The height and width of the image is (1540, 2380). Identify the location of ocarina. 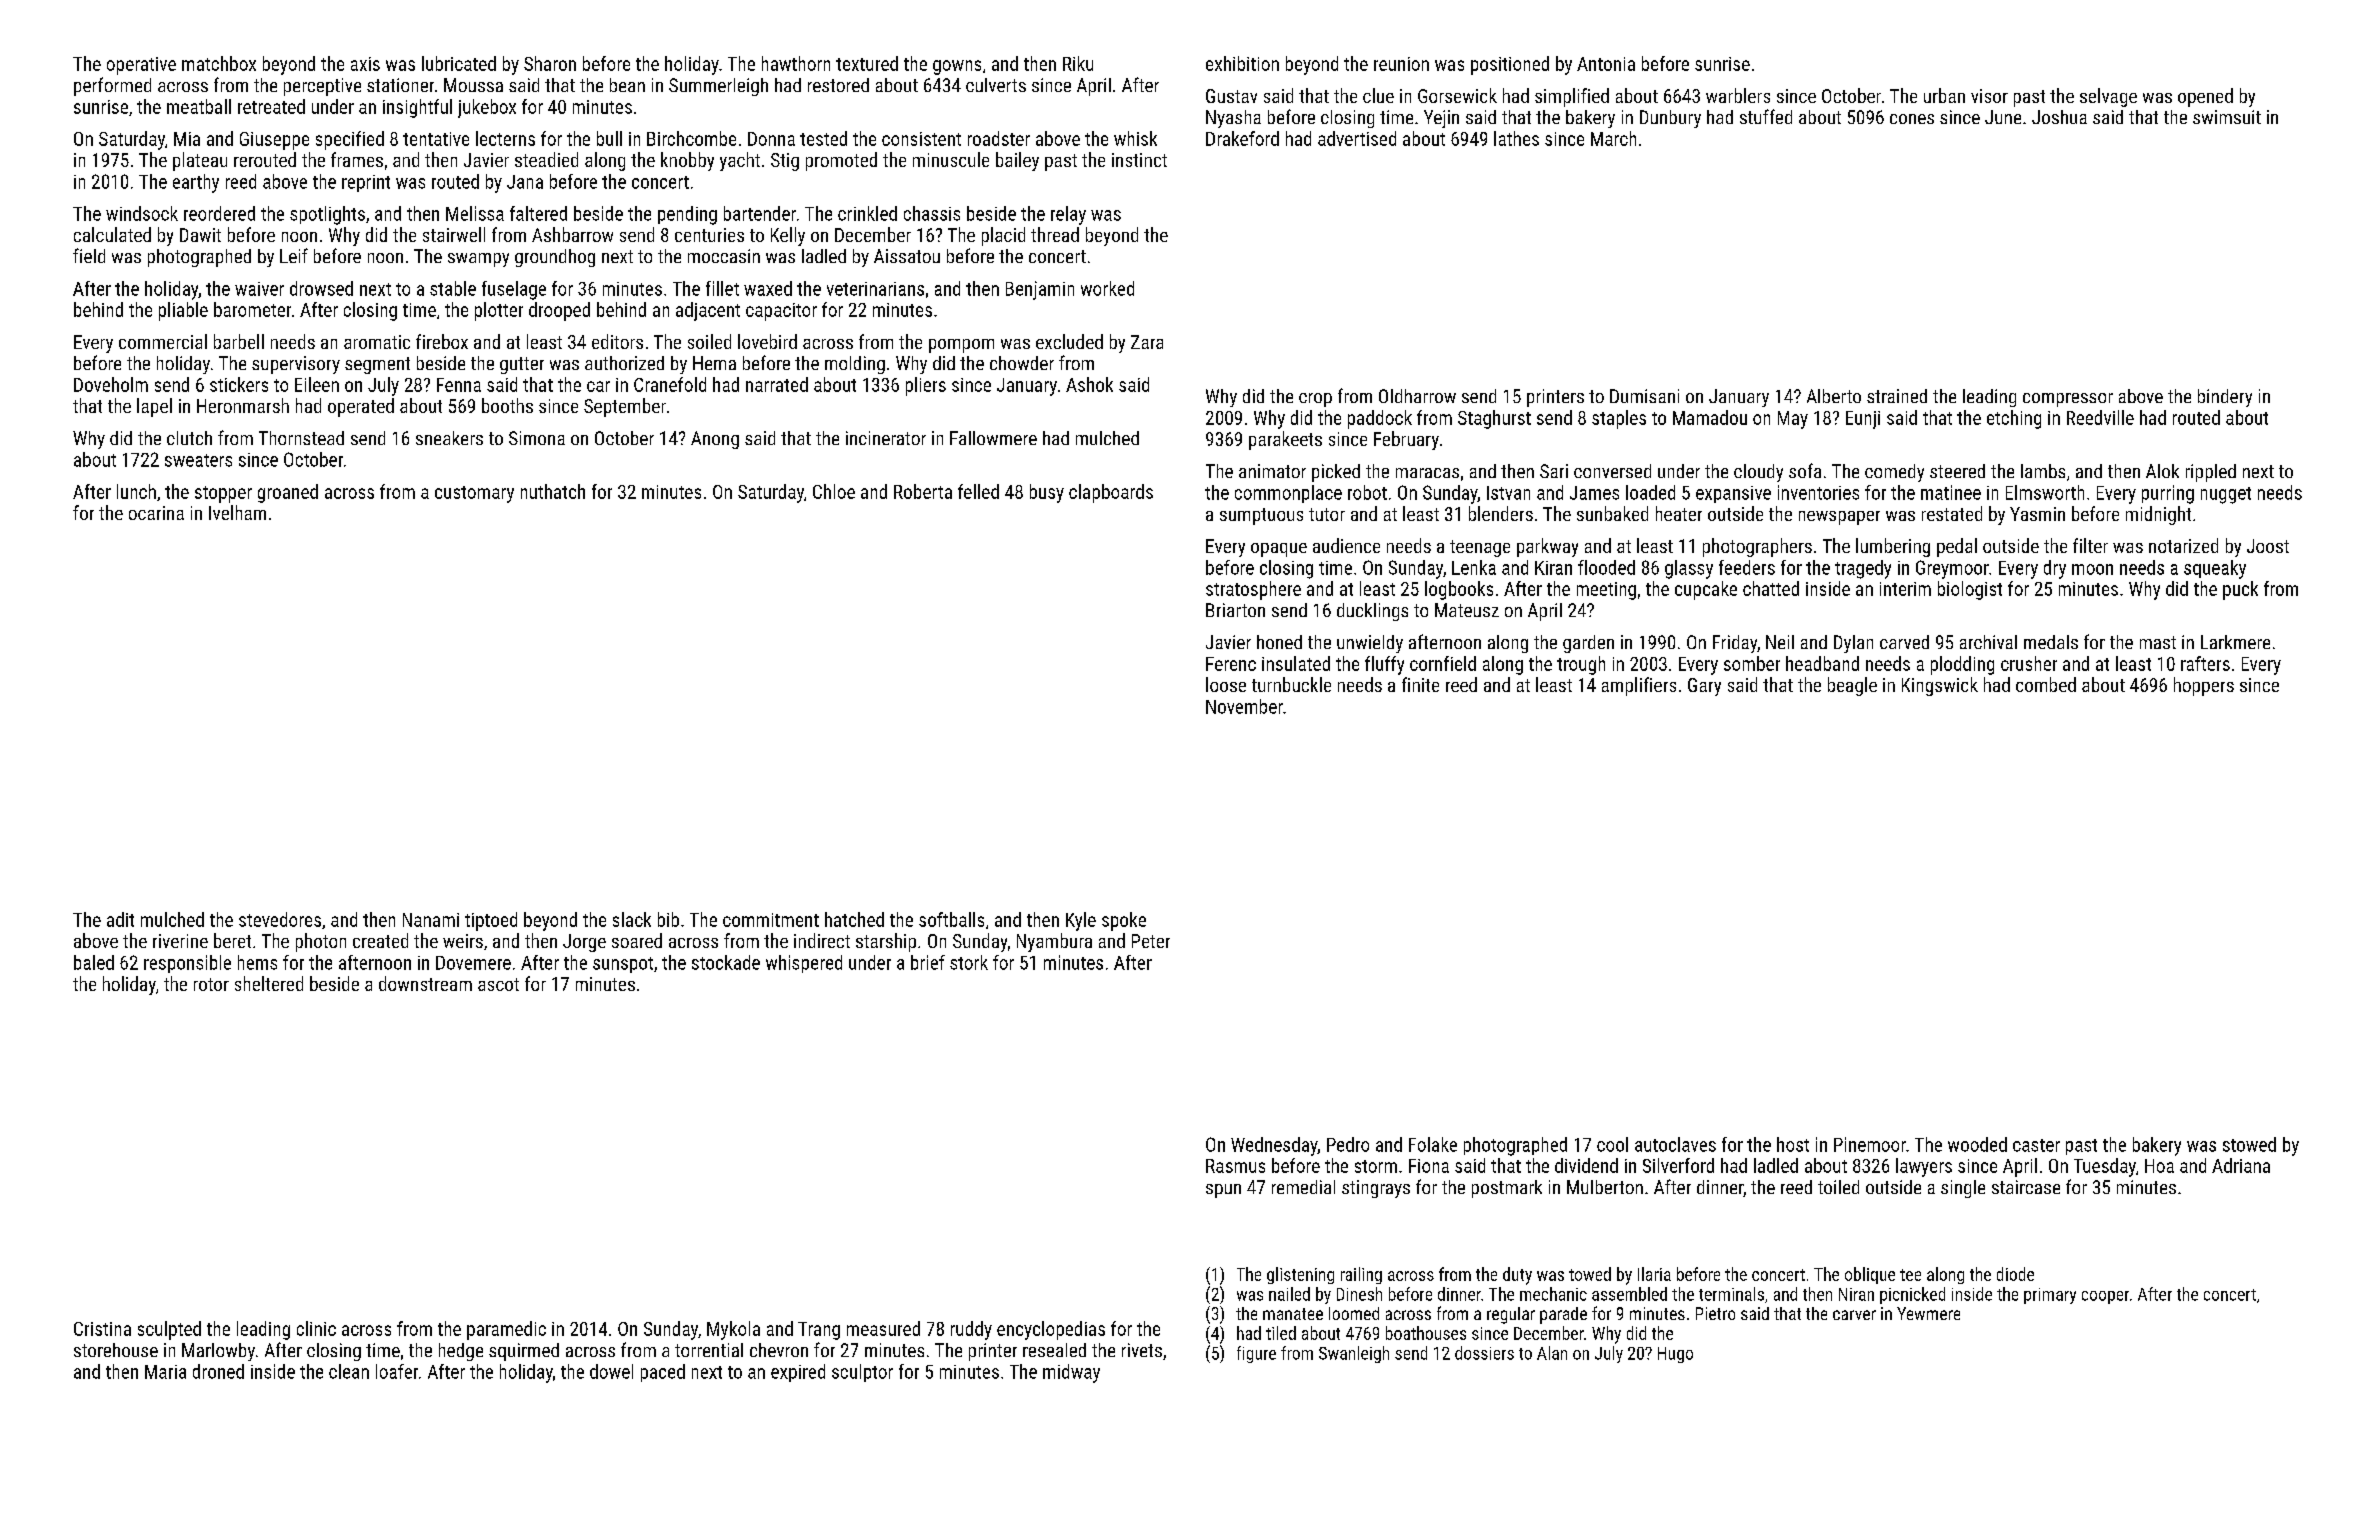
(156, 513).
